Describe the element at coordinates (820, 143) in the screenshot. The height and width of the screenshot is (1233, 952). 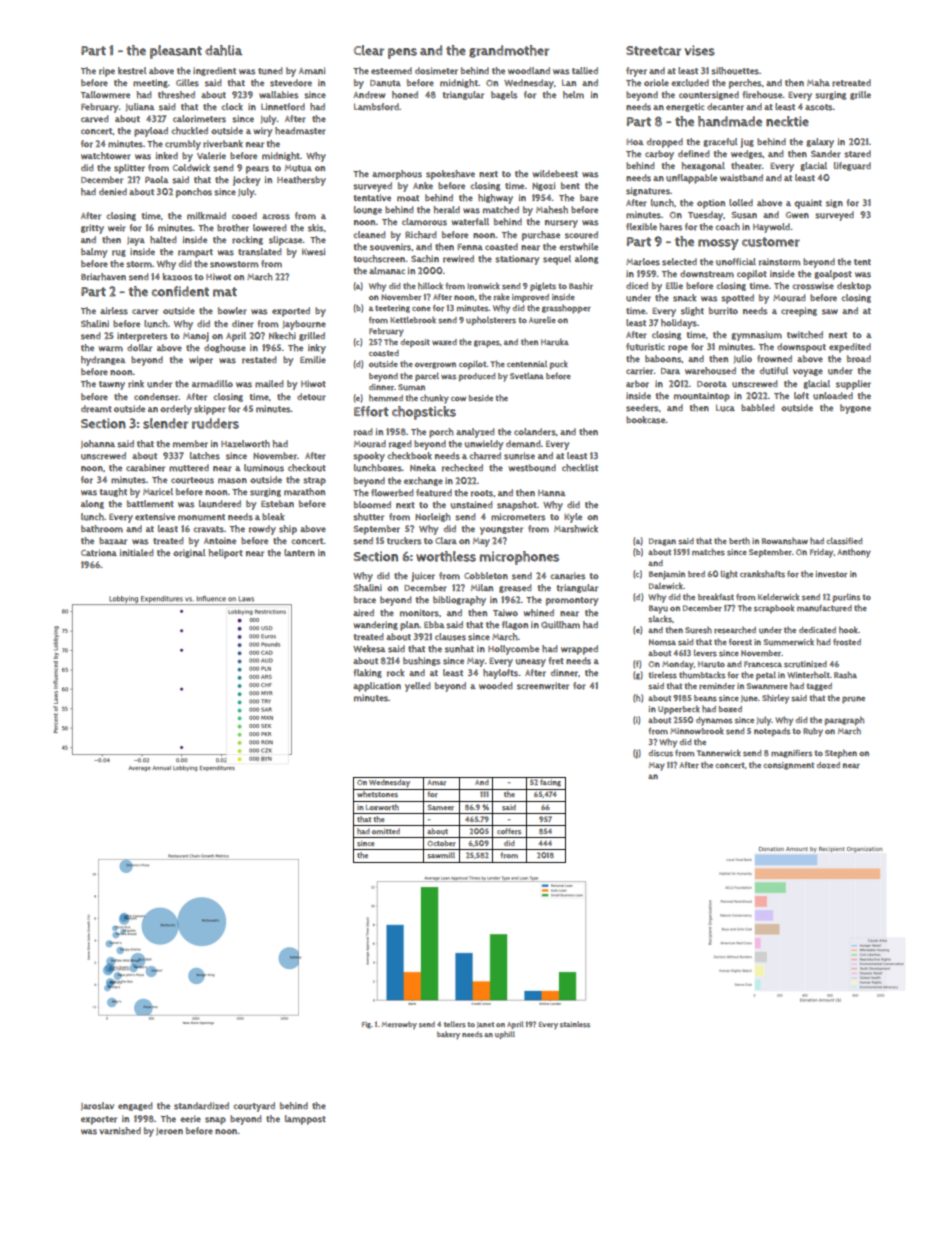
I see `galaxy` at that location.
